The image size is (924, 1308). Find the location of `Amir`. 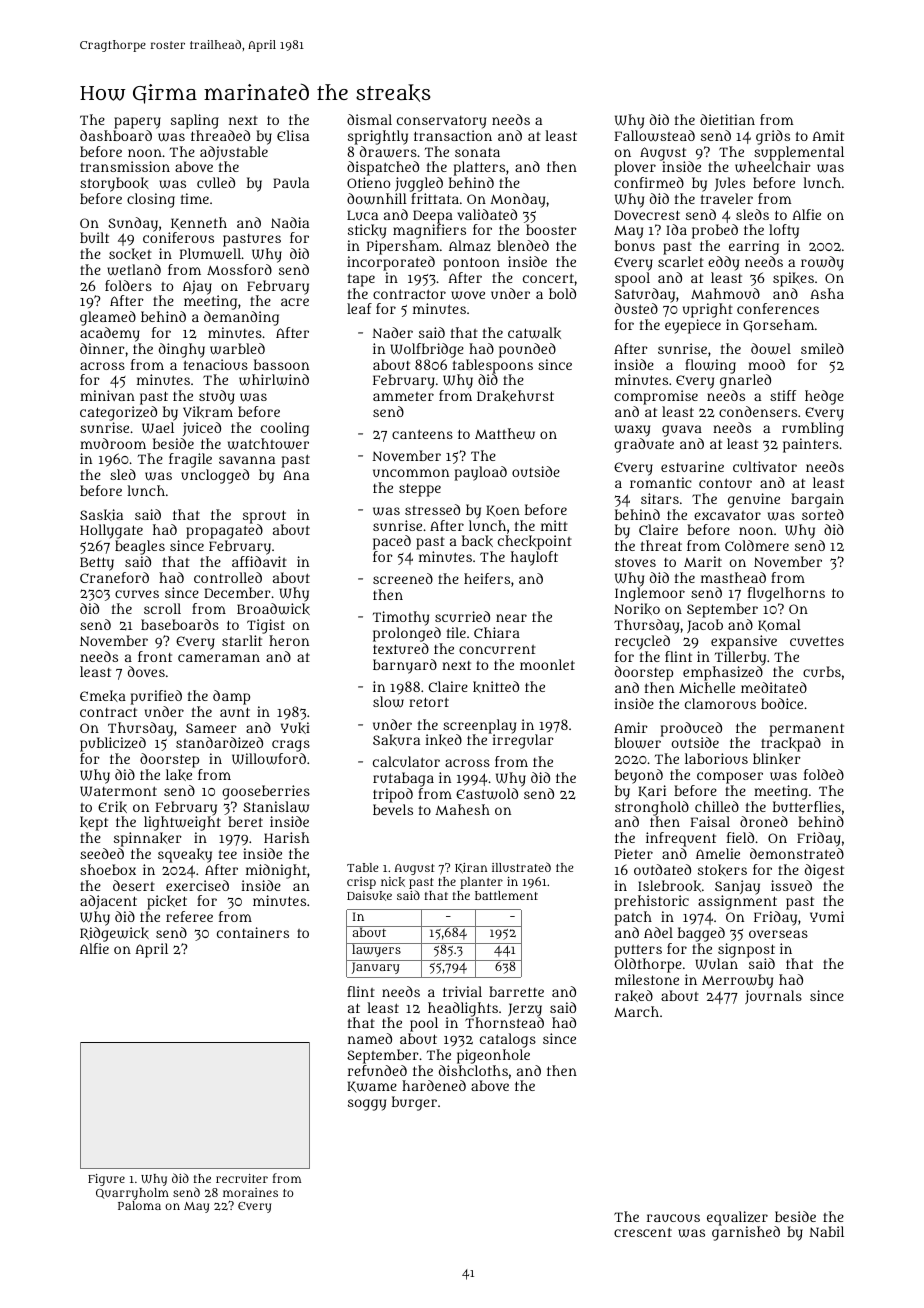

Amir is located at coordinates (631, 727).
